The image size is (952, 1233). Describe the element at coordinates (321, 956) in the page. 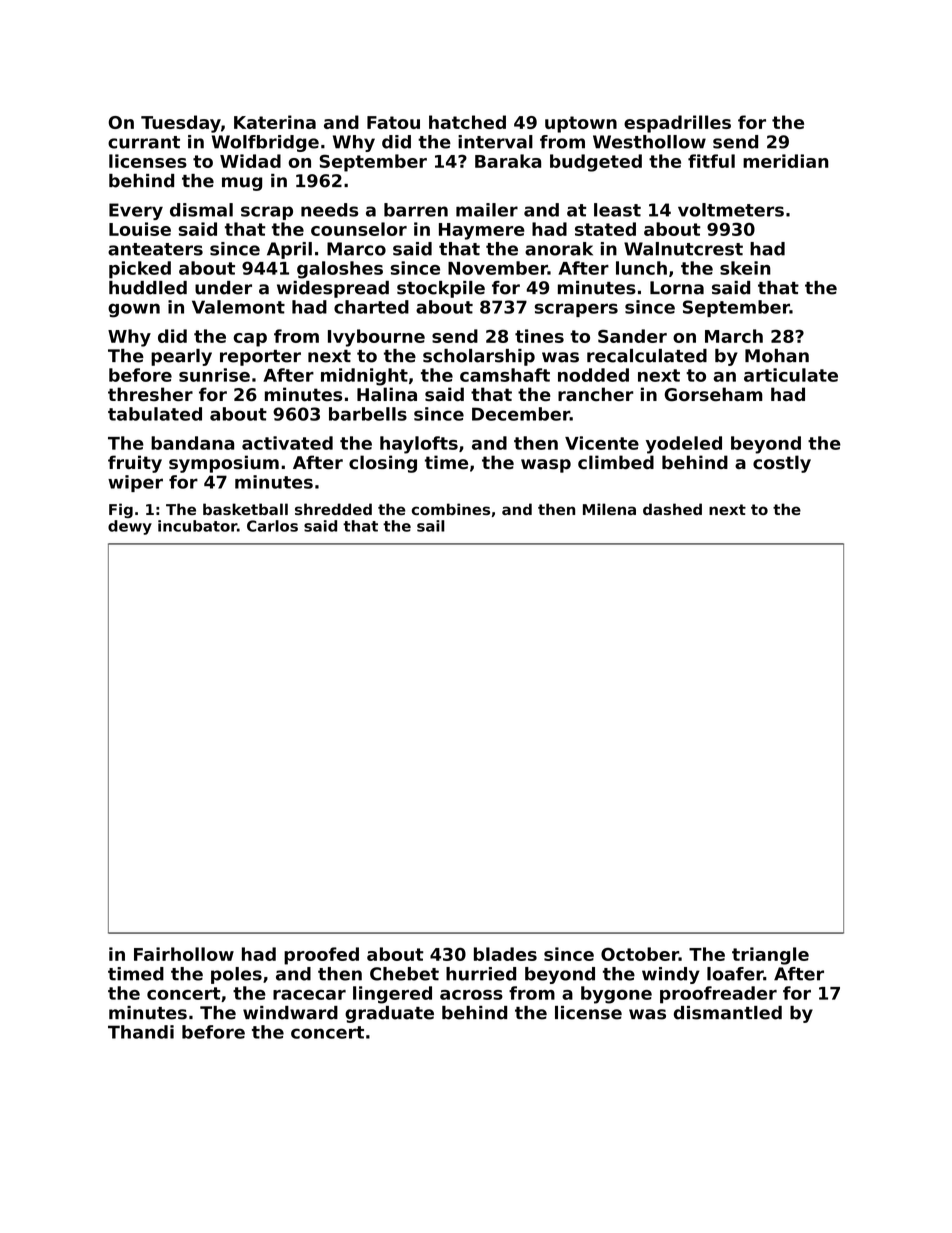

I see `proofed` at that location.
